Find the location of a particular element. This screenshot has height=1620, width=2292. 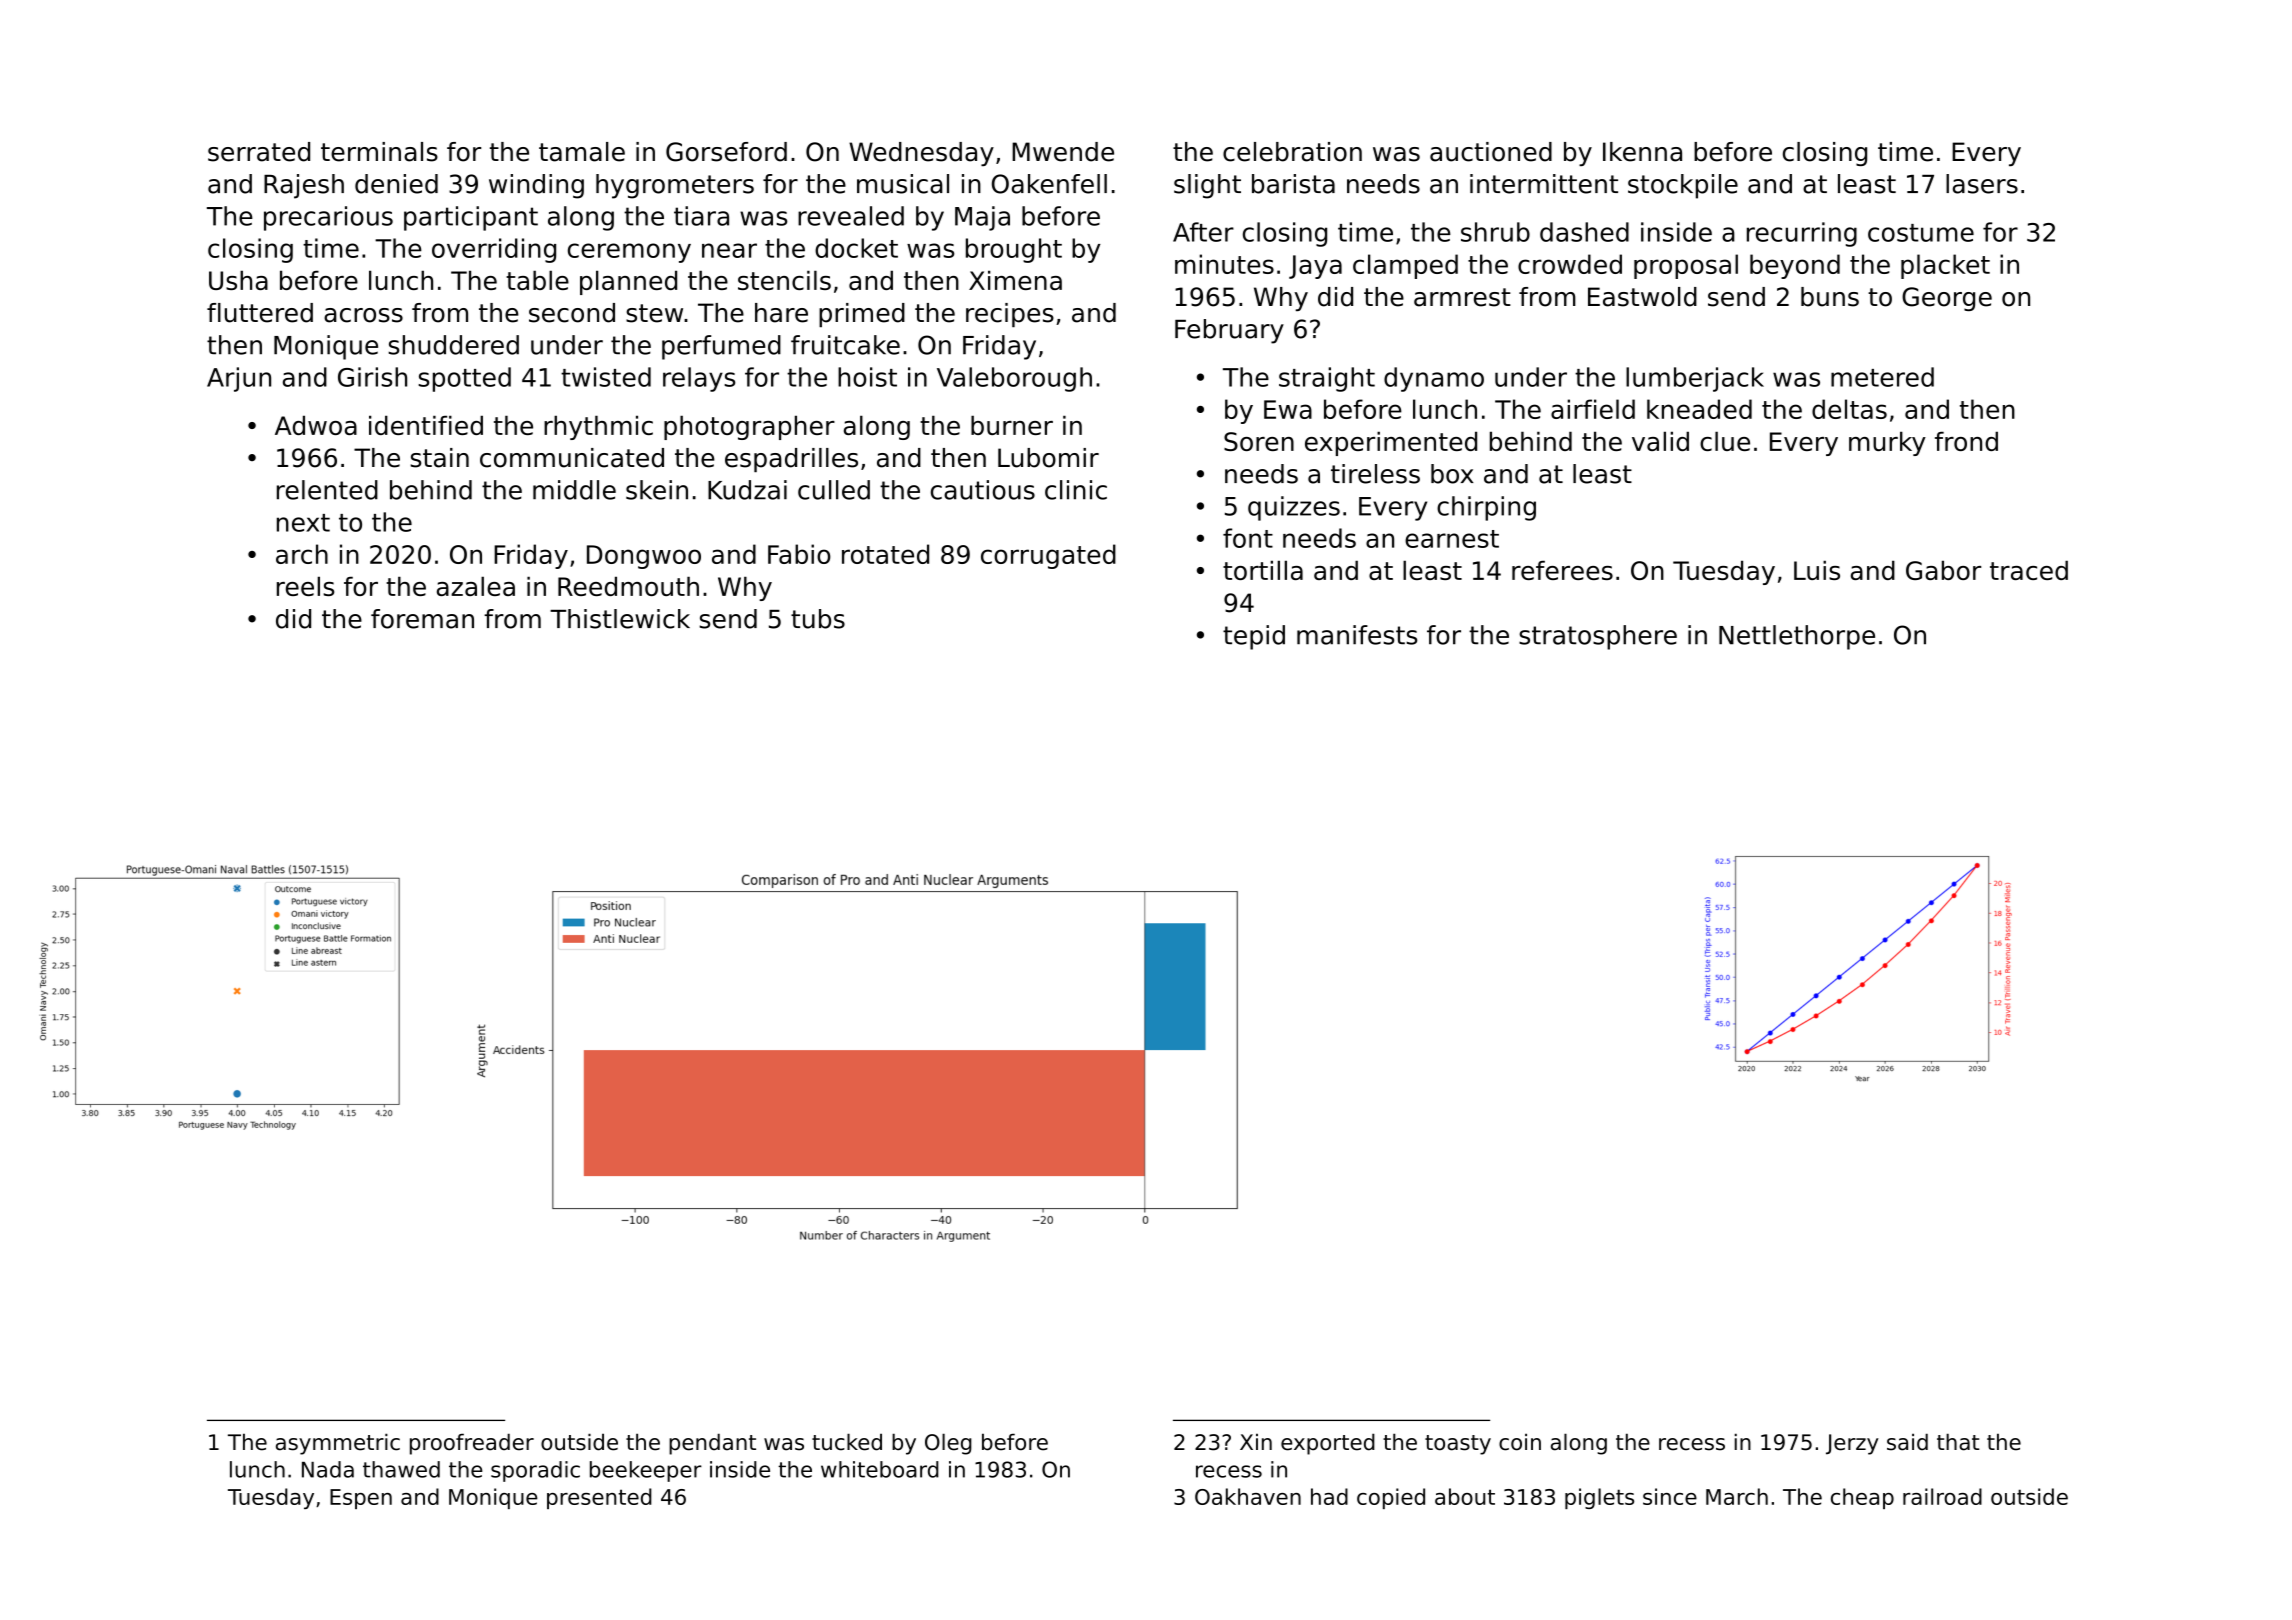

Girish is located at coordinates (372, 377).
